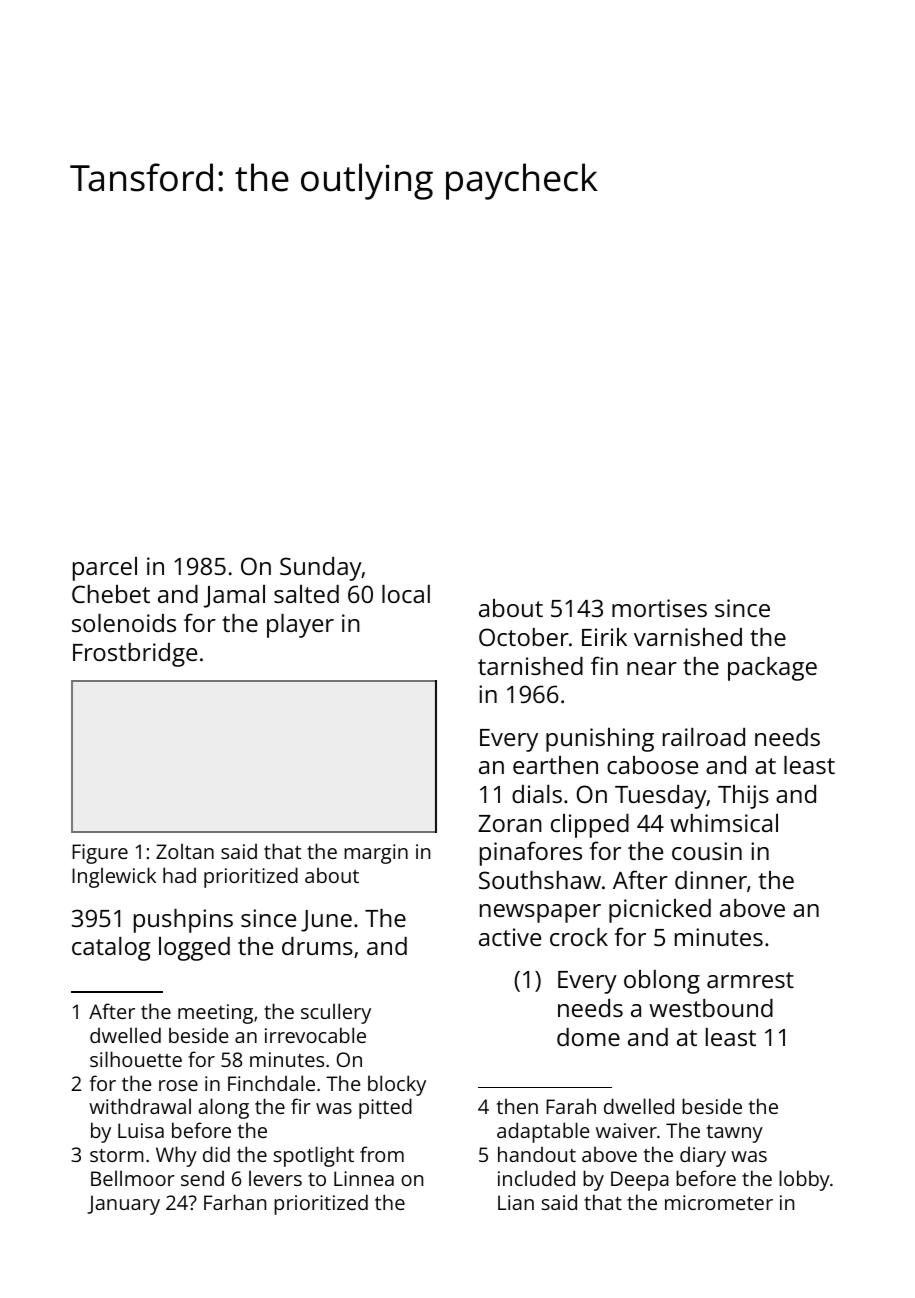 The image size is (915, 1298). Describe the element at coordinates (662, 982) in the screenshot. I see `oblong` at that location.
